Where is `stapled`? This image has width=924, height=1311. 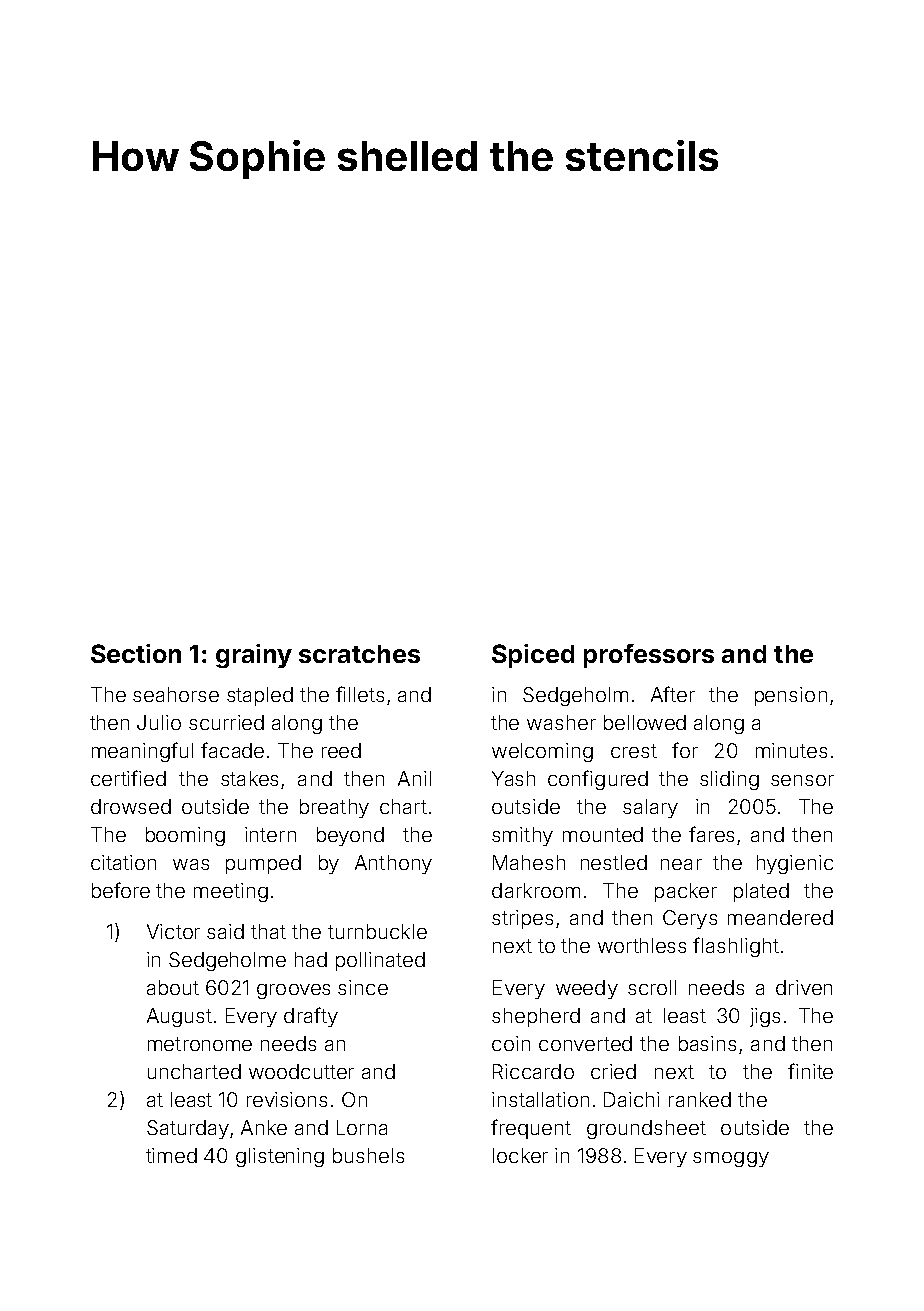
stapled is located at coordinates (260, 696).
